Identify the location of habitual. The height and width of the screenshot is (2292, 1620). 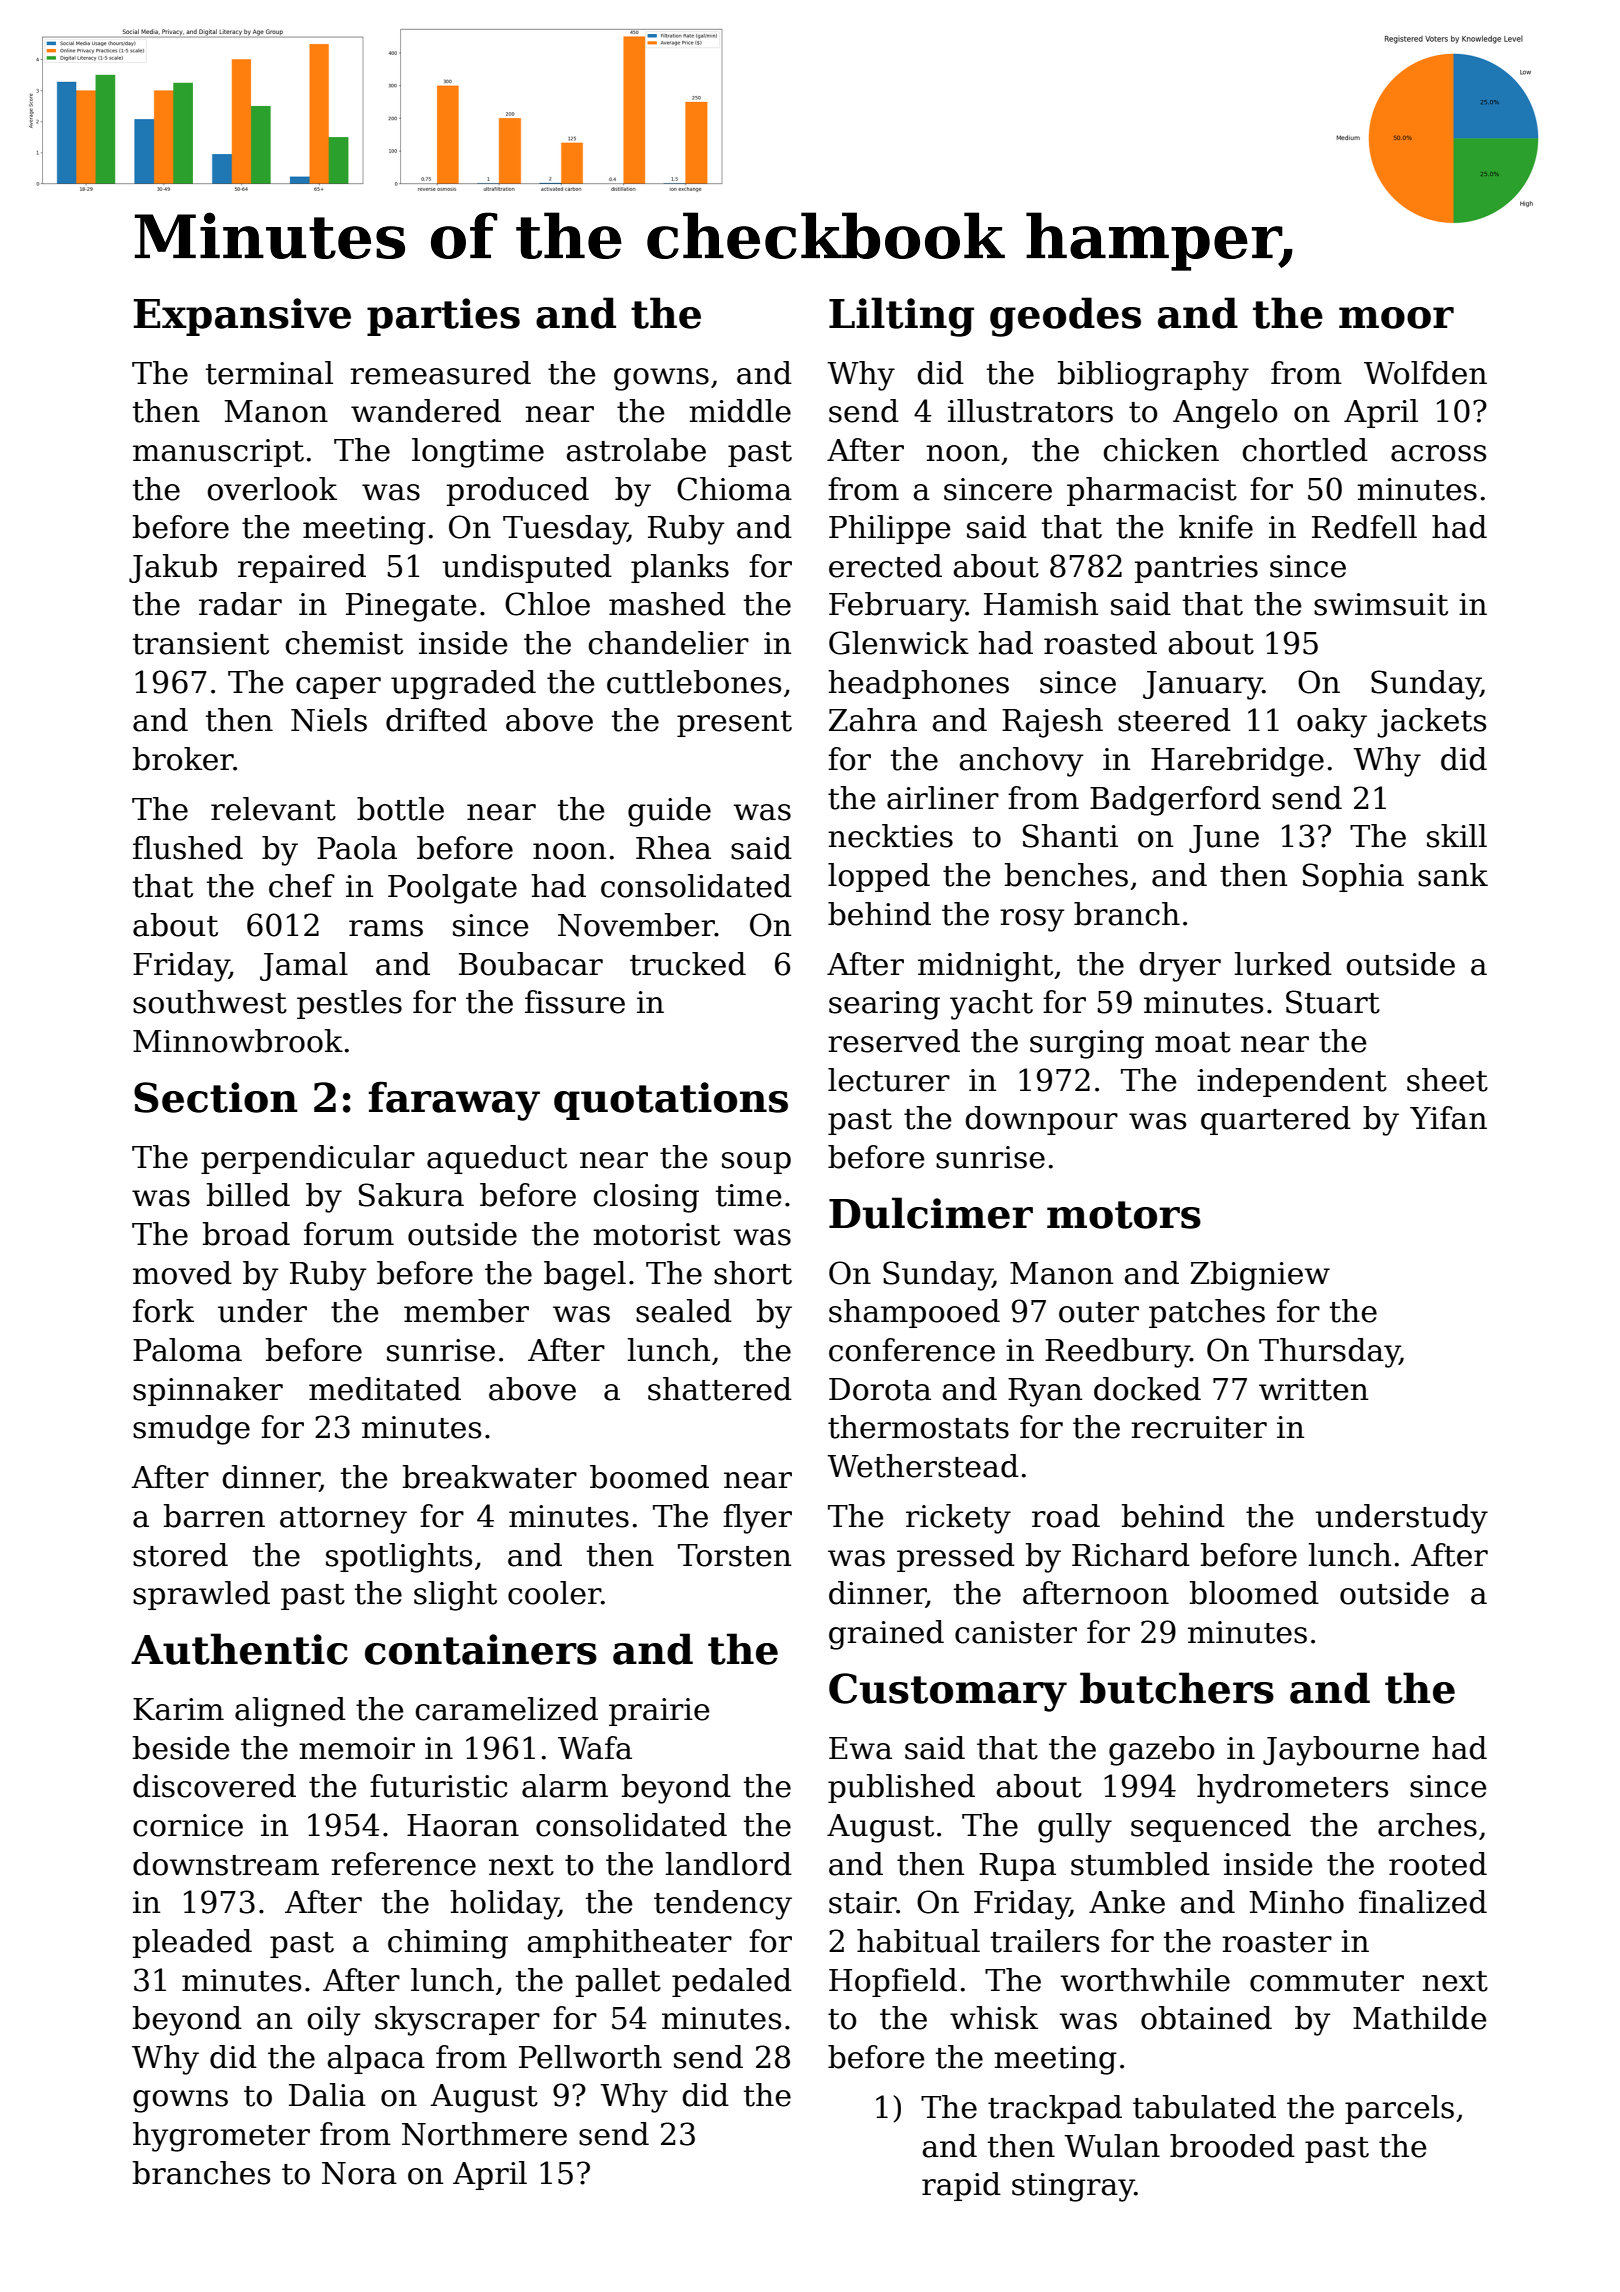
(918, 1941).
